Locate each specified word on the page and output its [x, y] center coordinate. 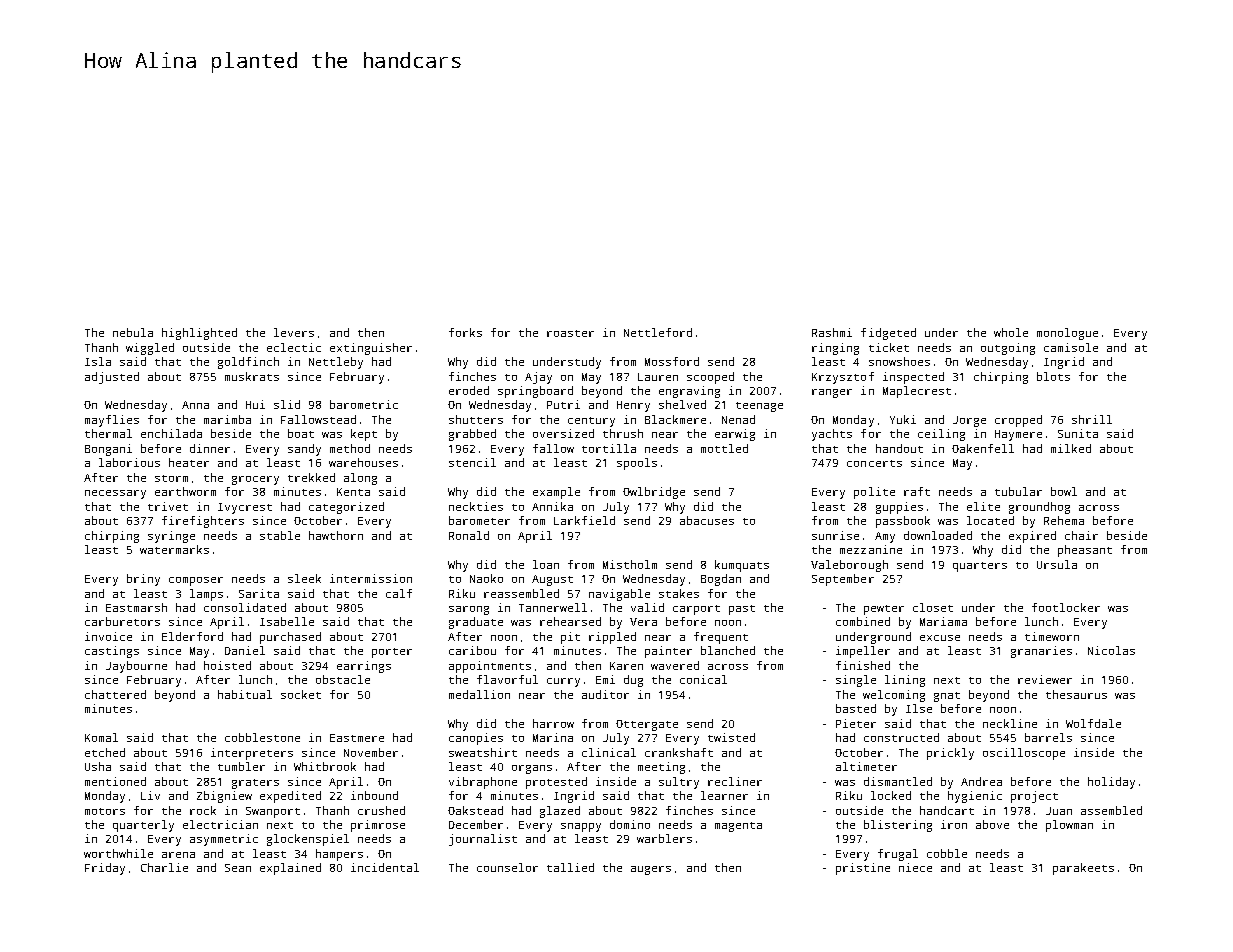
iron [954, 824]
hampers [339, 855]
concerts [874, 463]
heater [189, 462]
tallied [570, 867]
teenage [759, 407]
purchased [290, 638]
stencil [472, 462]
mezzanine [871, 549]
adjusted [112, 378]
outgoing [1008, 349]
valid [647, 607]
